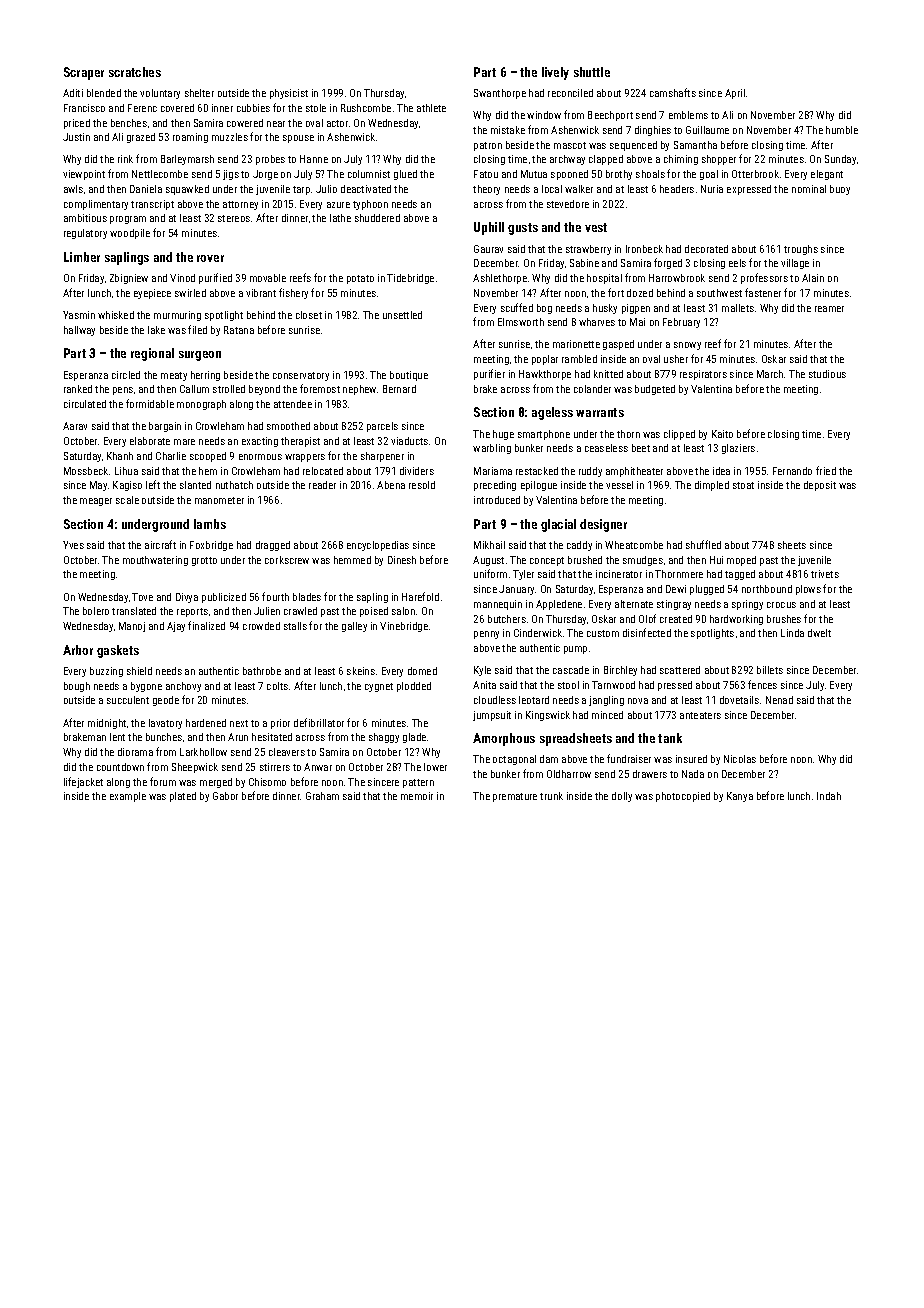 The width and height of the screenshot is (924, 1308). I want to click on Kanya, so click(740, 797).
